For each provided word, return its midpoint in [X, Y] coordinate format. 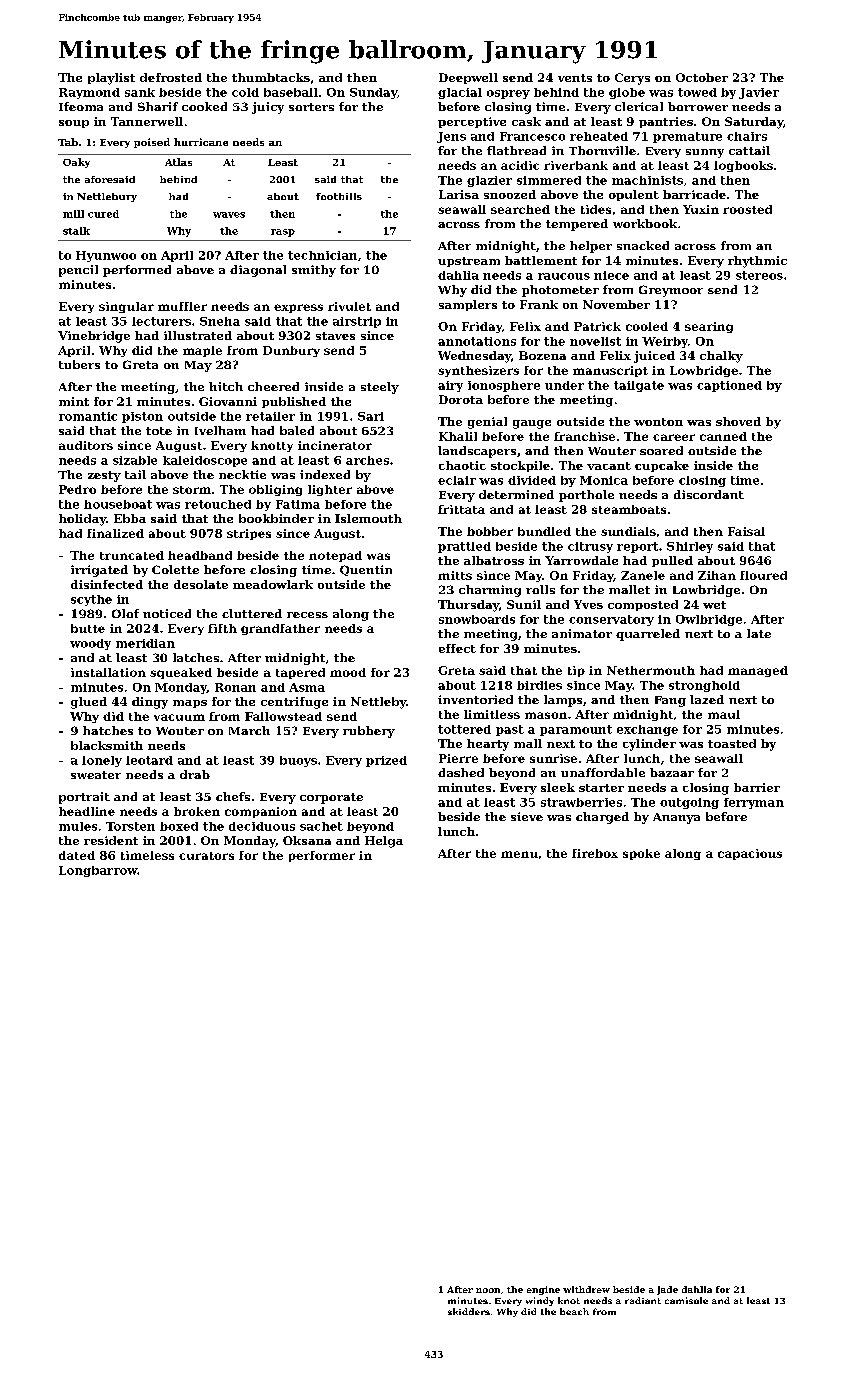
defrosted [171, 77]
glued [89, 703]
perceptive [472, 122]
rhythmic [757, 262]
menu [519, 854]
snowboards [477, 619]
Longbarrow [98, 871]
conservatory [611, 620]
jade [667, 1290]
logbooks [743, 166]
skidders [469, 1311]
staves [335, 336]
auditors [86, 445]
